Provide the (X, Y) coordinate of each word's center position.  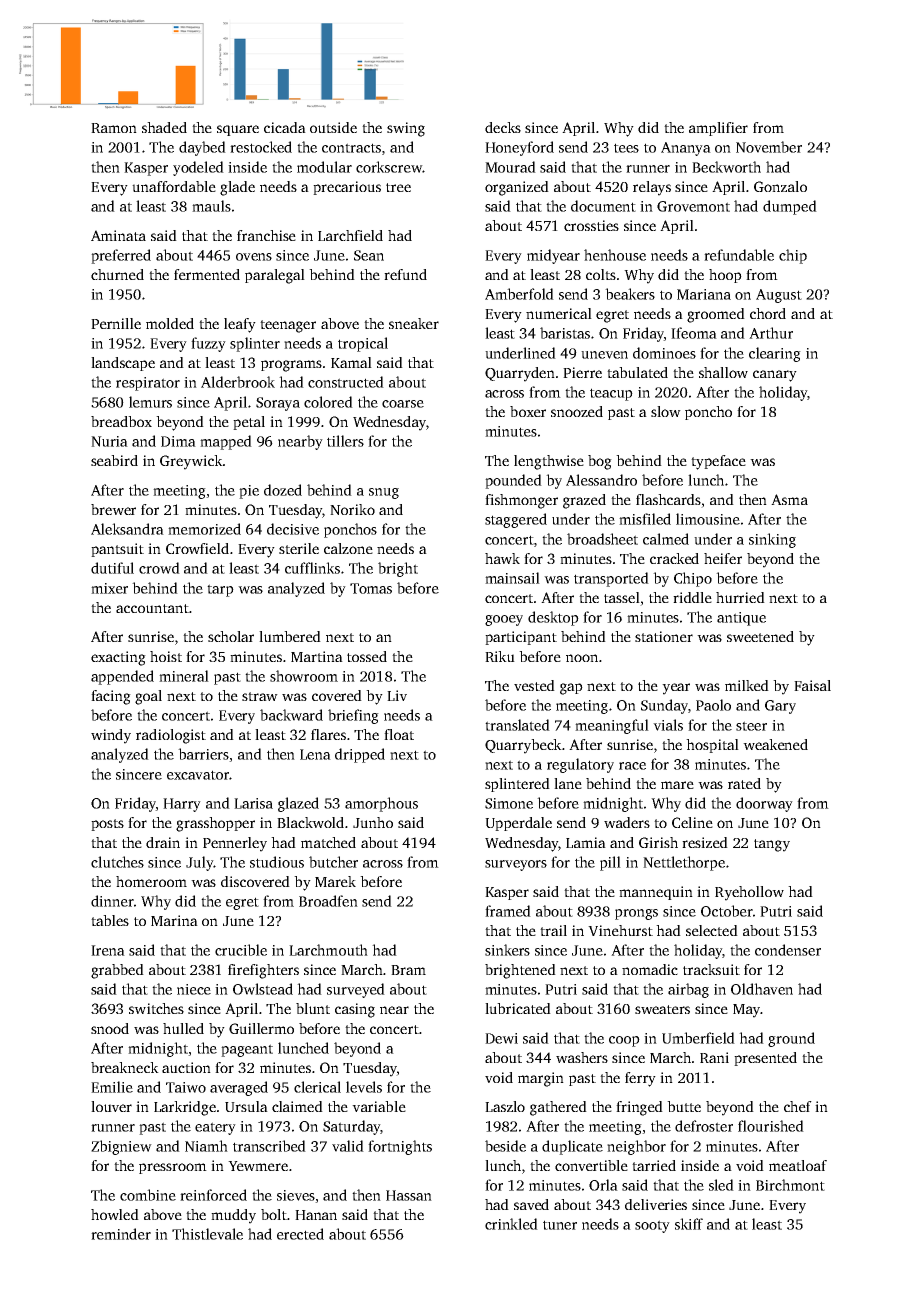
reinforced (213, 1195)
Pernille (116, 323)
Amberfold (519, 294)
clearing (775, 354)
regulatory (580, 765)
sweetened (760, 636)
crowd (159, 568)
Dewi (501, 1038)
